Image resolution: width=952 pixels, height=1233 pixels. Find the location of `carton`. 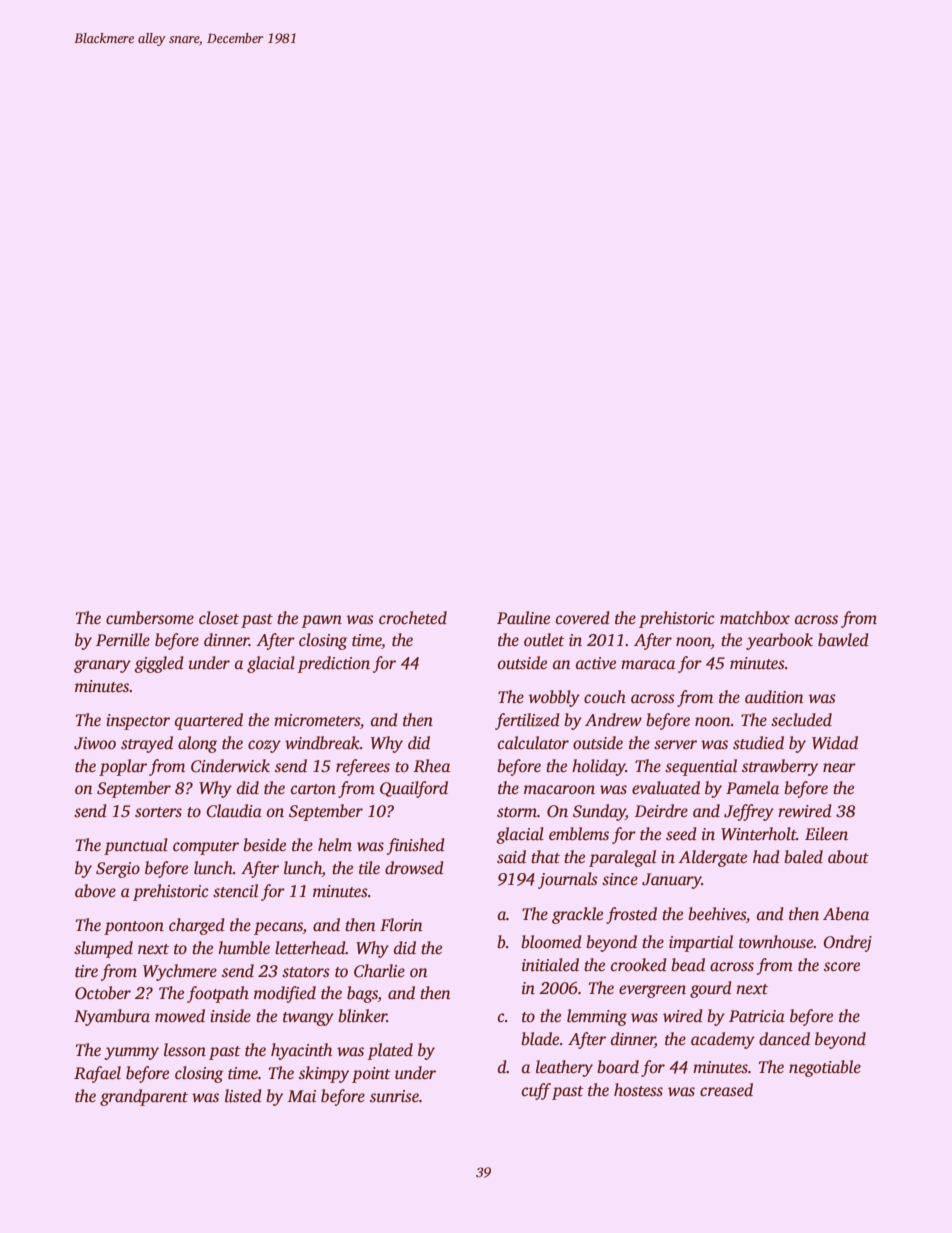

carton is located at coordinates (313, 789).
